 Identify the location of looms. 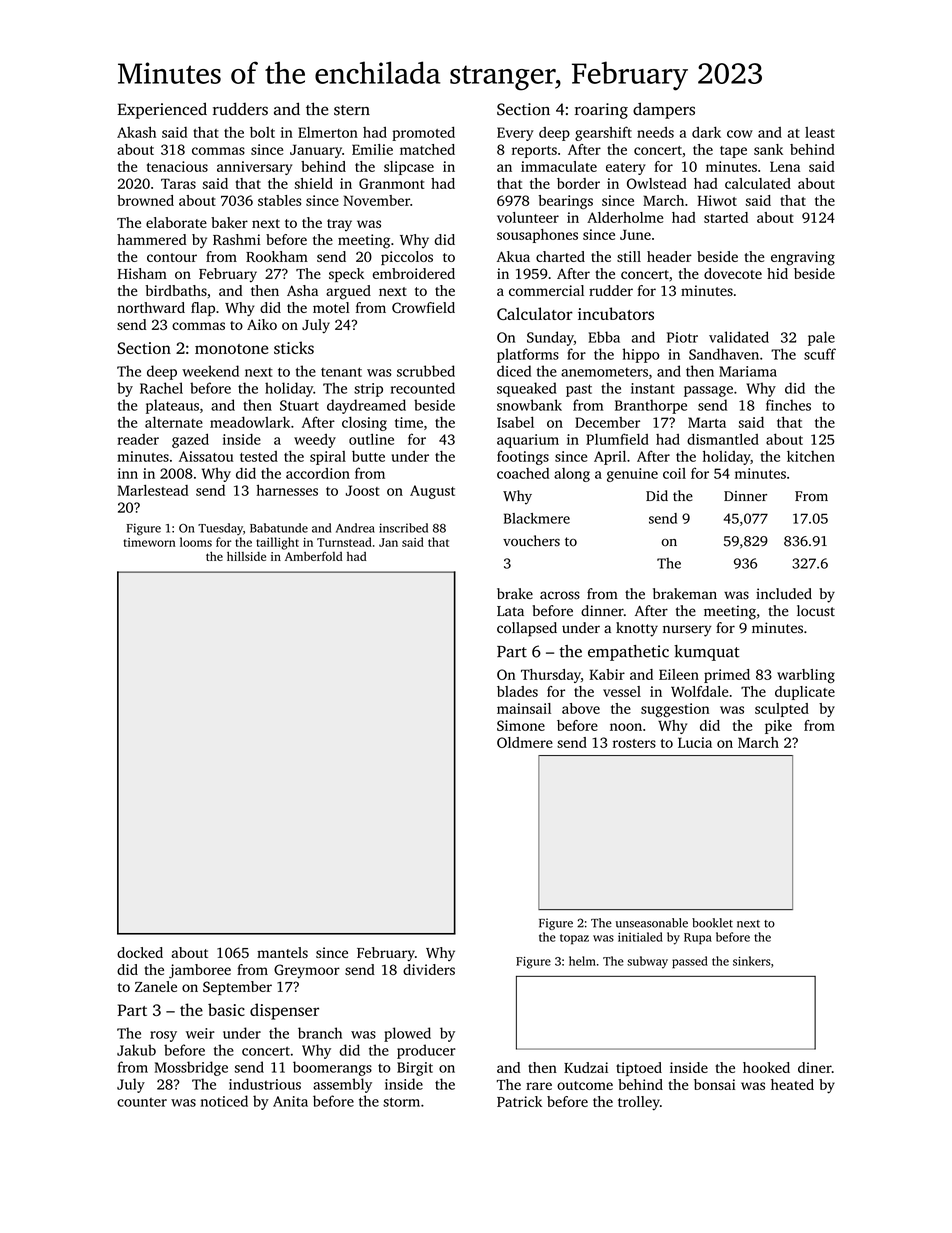
(196, 542).
